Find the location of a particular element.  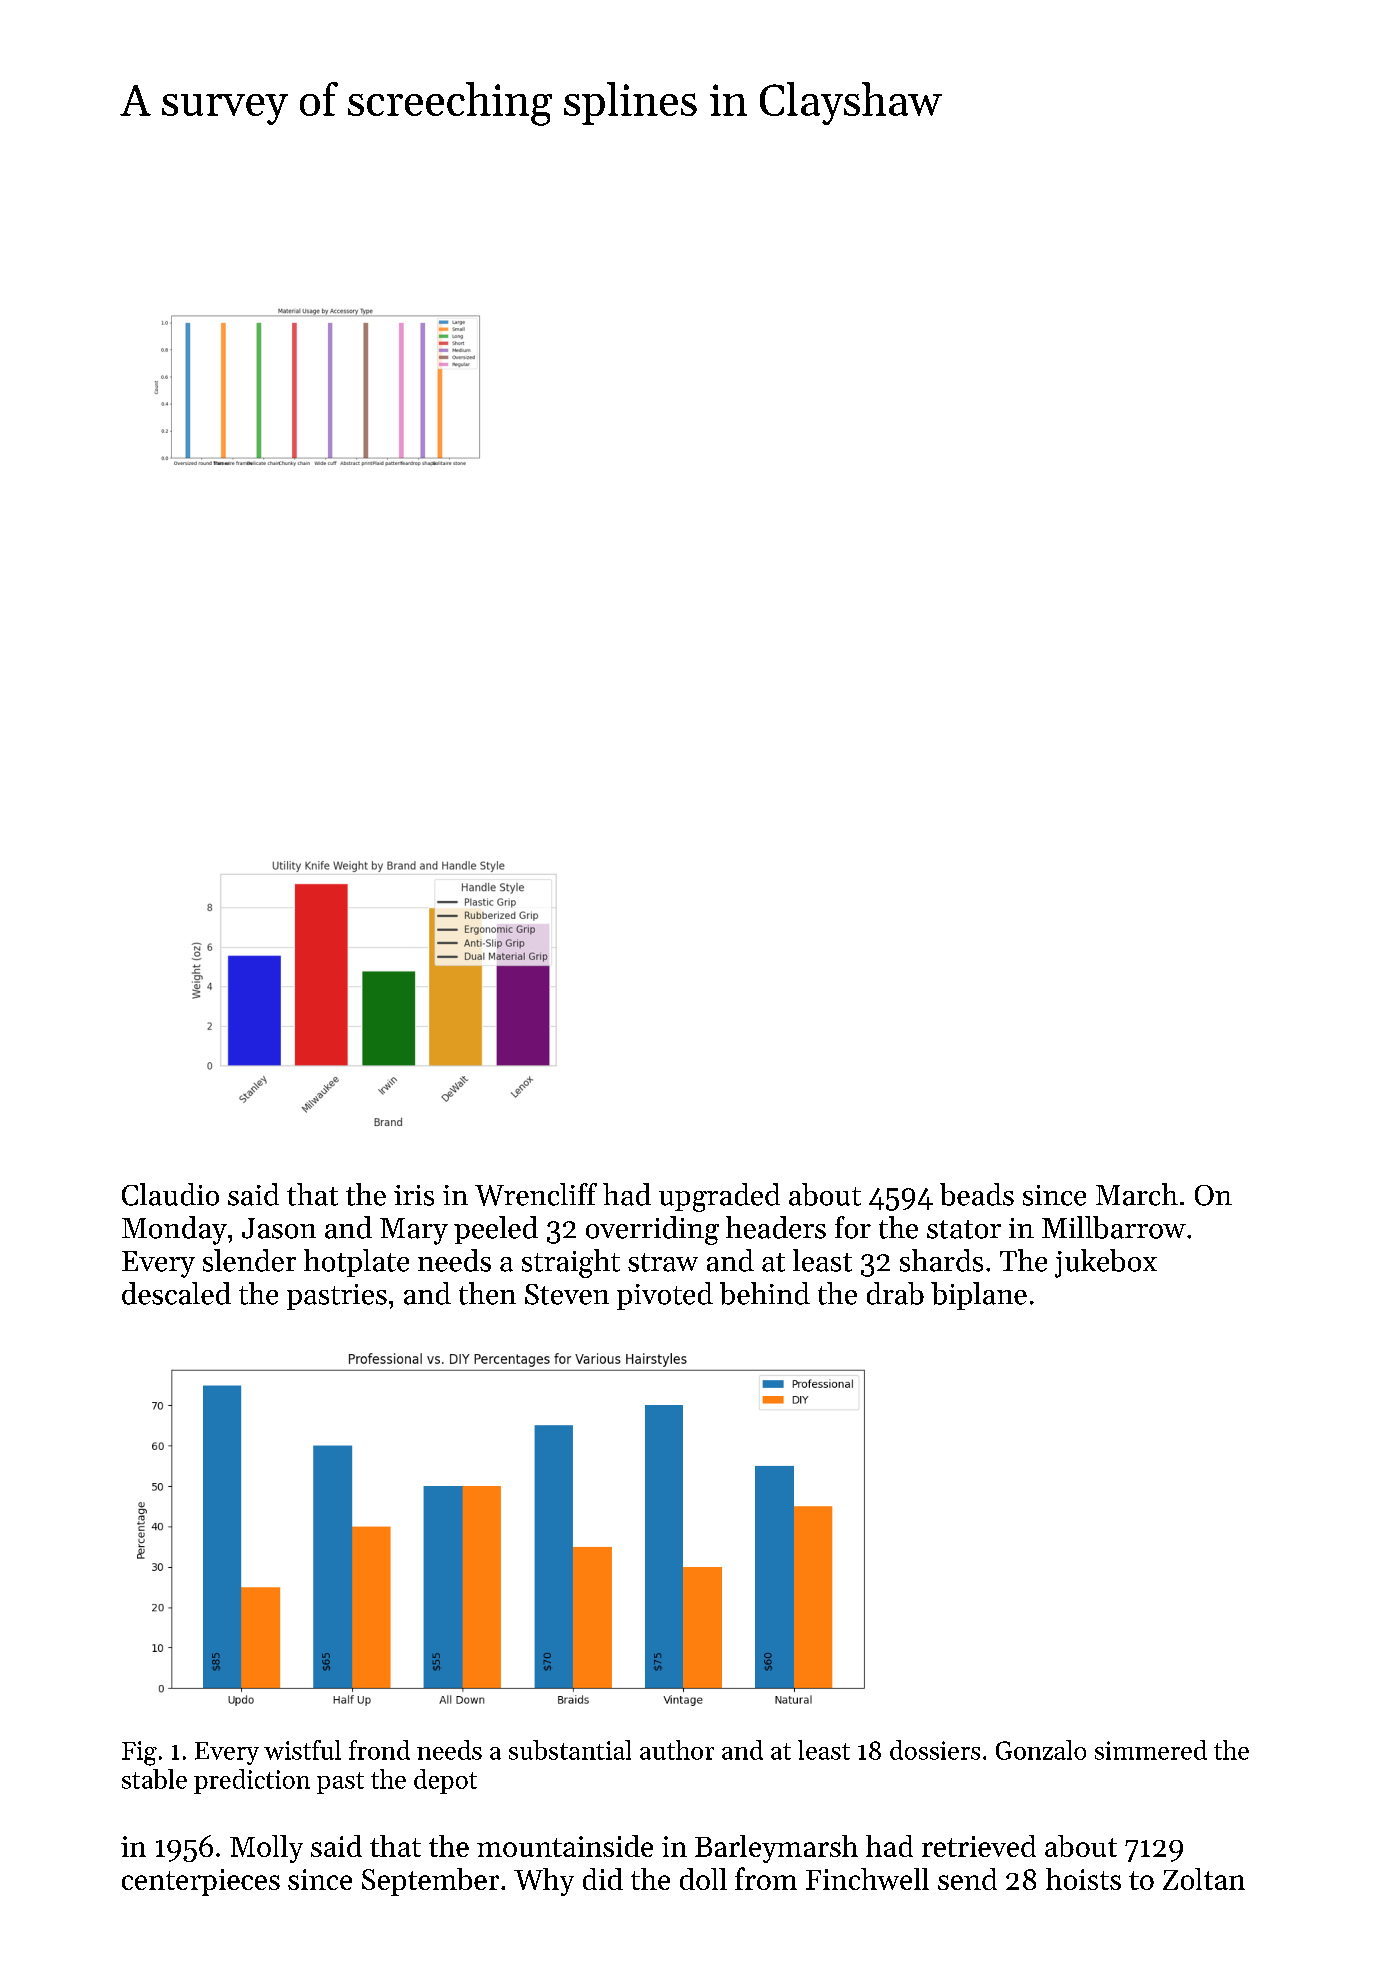

jukebox is located at coordinates (1106, 1263).
